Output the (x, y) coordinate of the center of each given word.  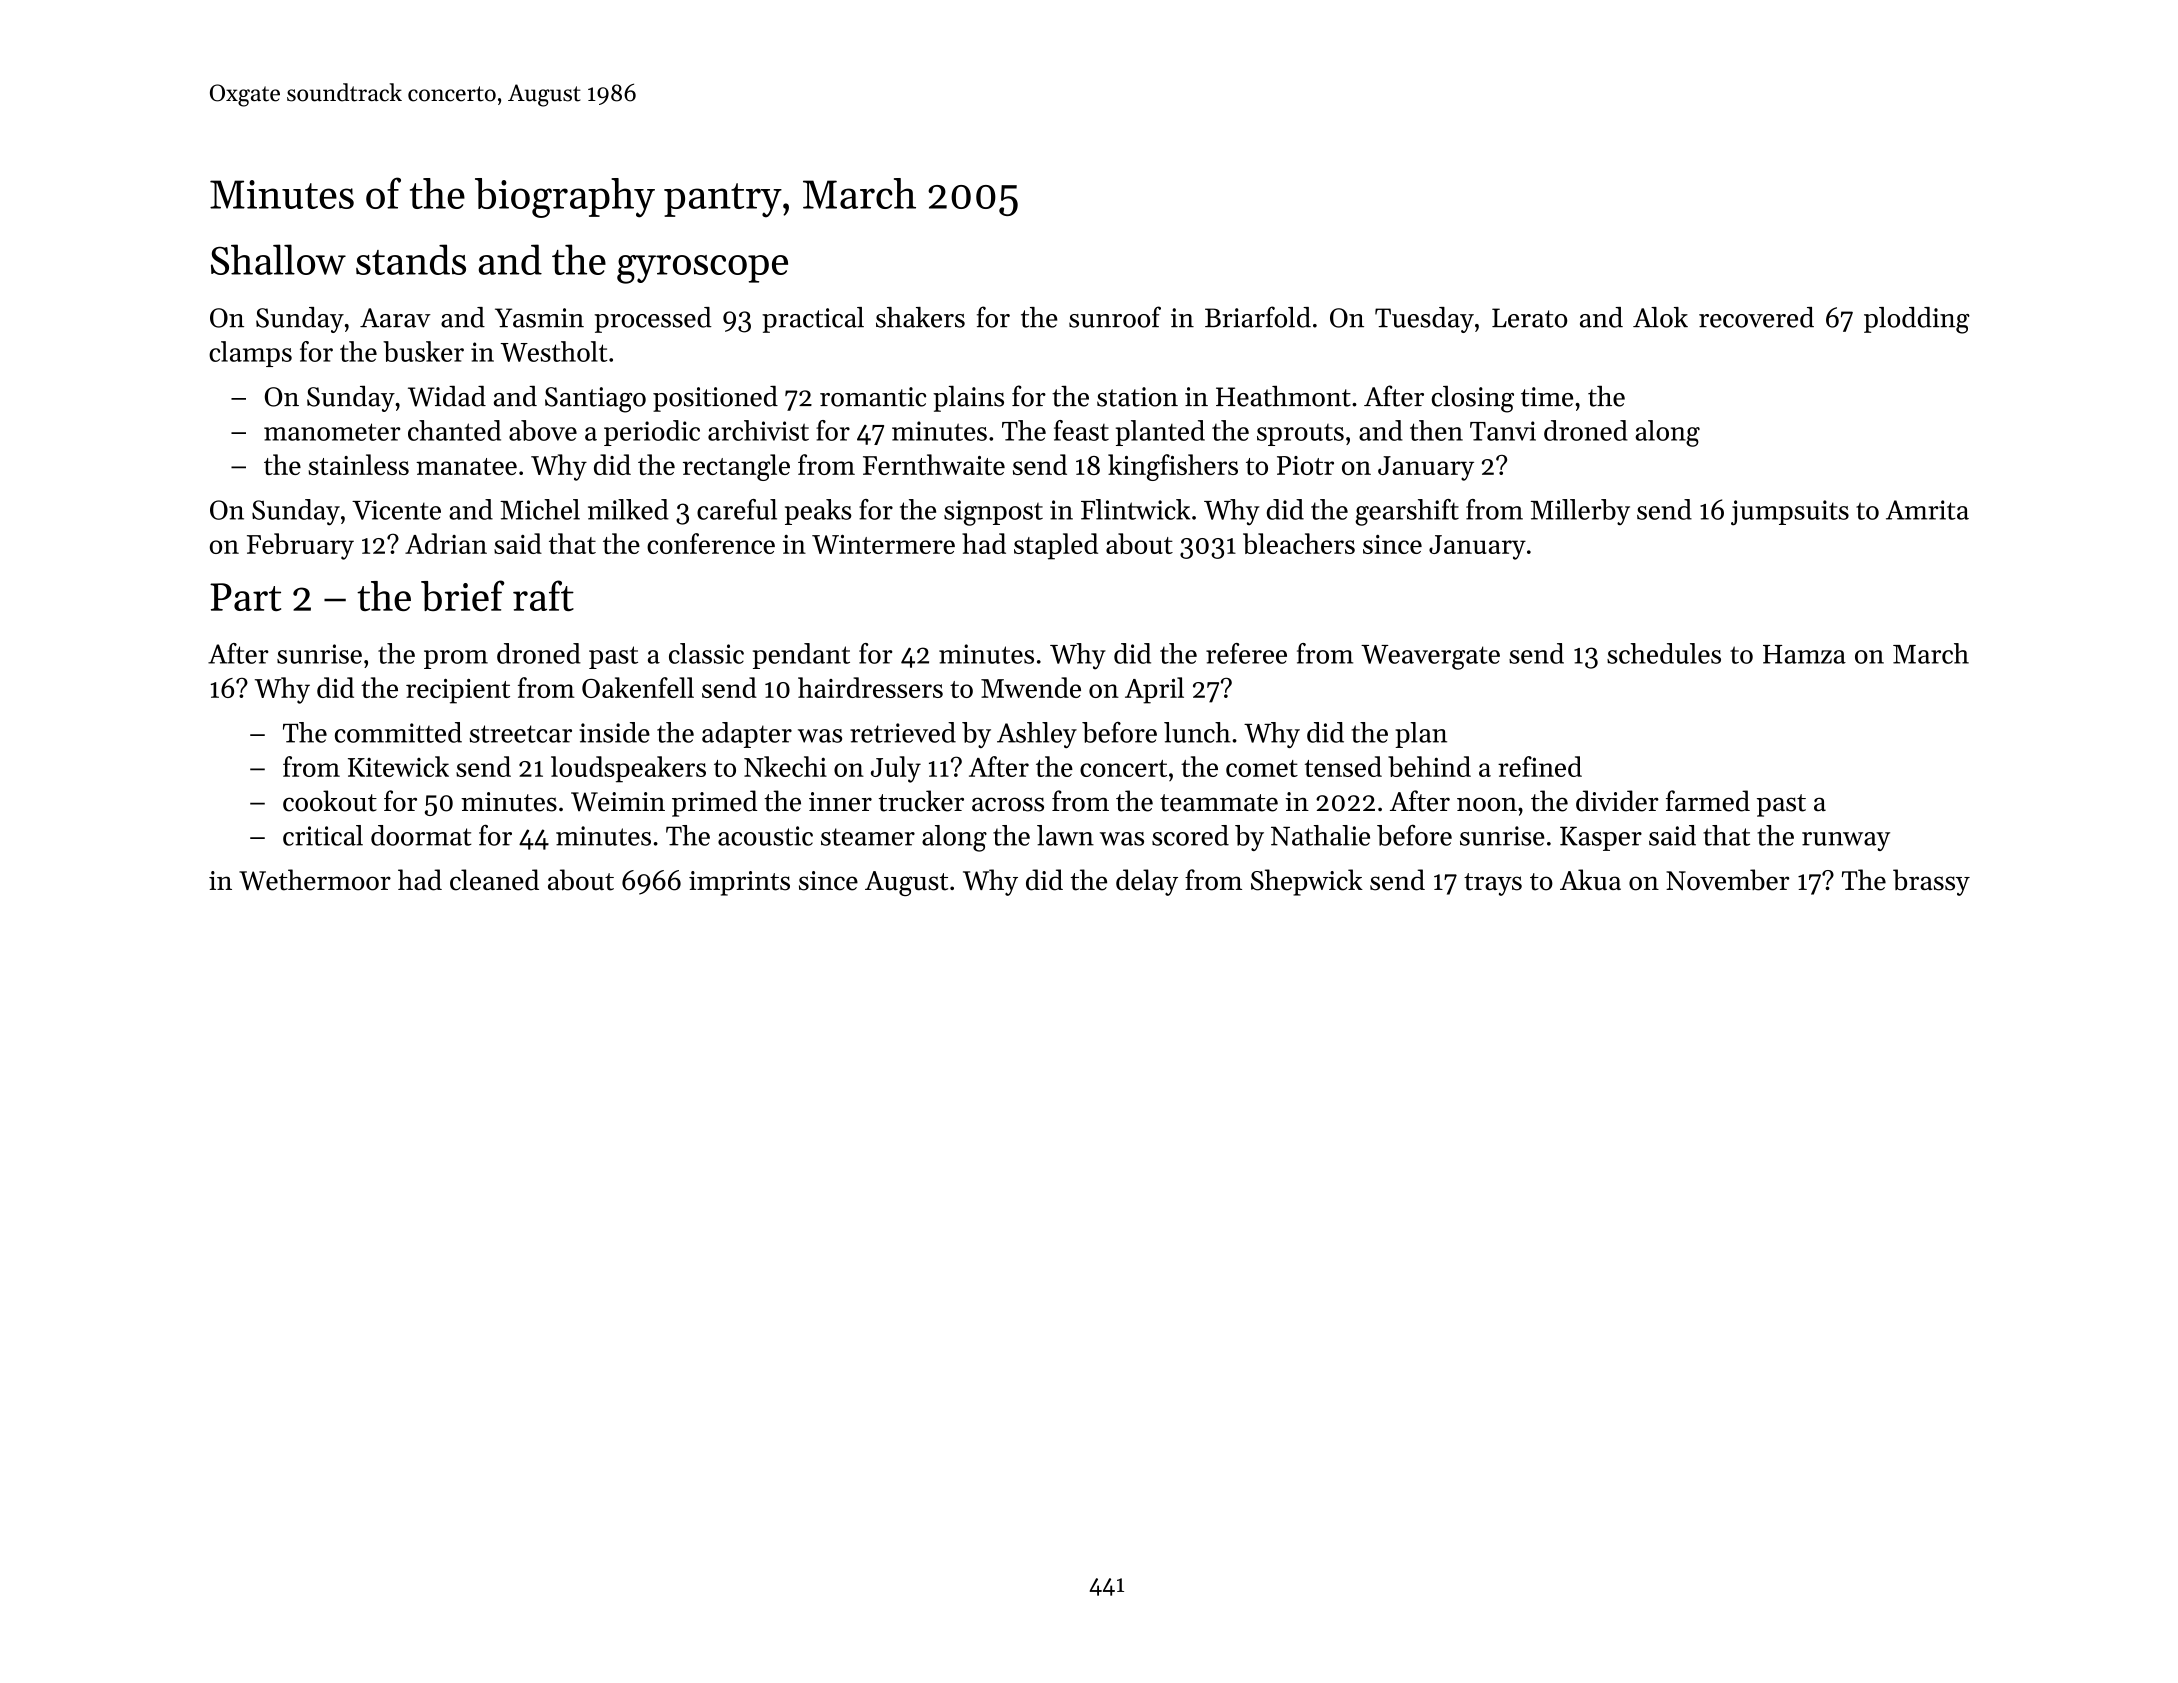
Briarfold (1258, 317)
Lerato (1529, 318)
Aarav (395, 318)
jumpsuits (1790, 513)
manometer (332, 432)
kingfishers (1173, 467)
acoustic (765, 836)
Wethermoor (315, 880)
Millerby (1580, 512)
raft (543, 595)
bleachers (1299, 543)
